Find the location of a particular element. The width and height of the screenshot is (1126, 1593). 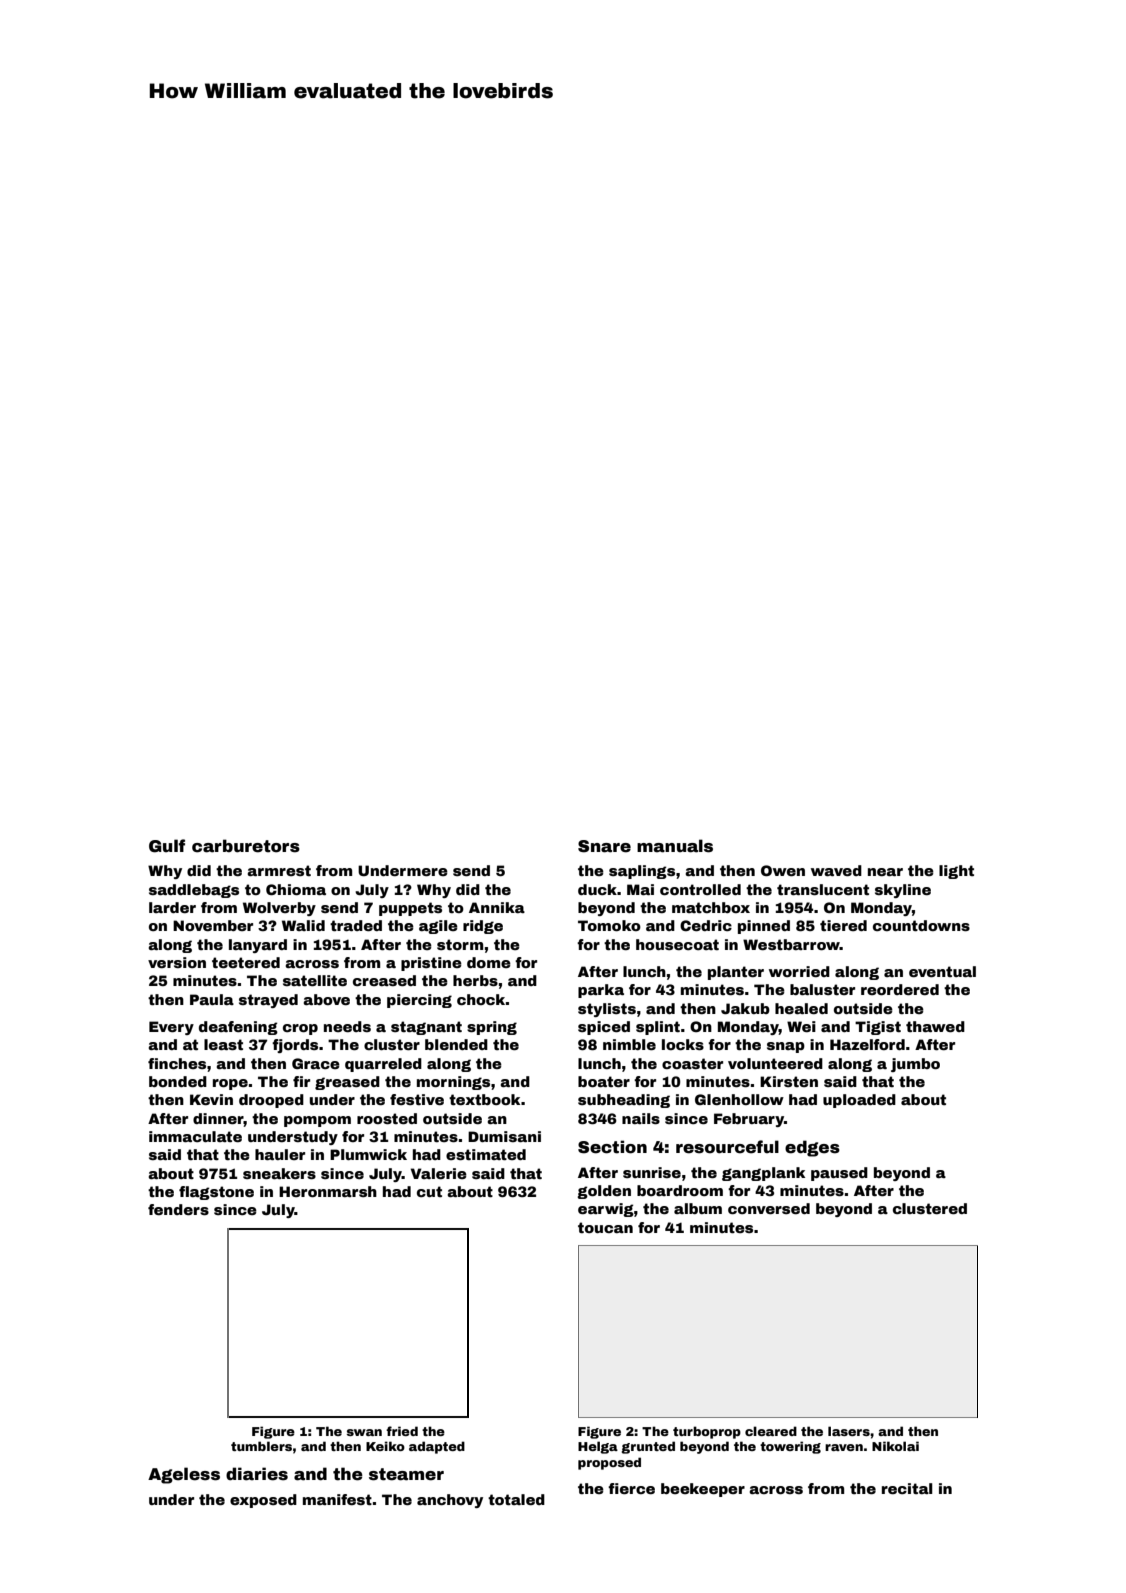

chock is located at coordinates (481, 999).
